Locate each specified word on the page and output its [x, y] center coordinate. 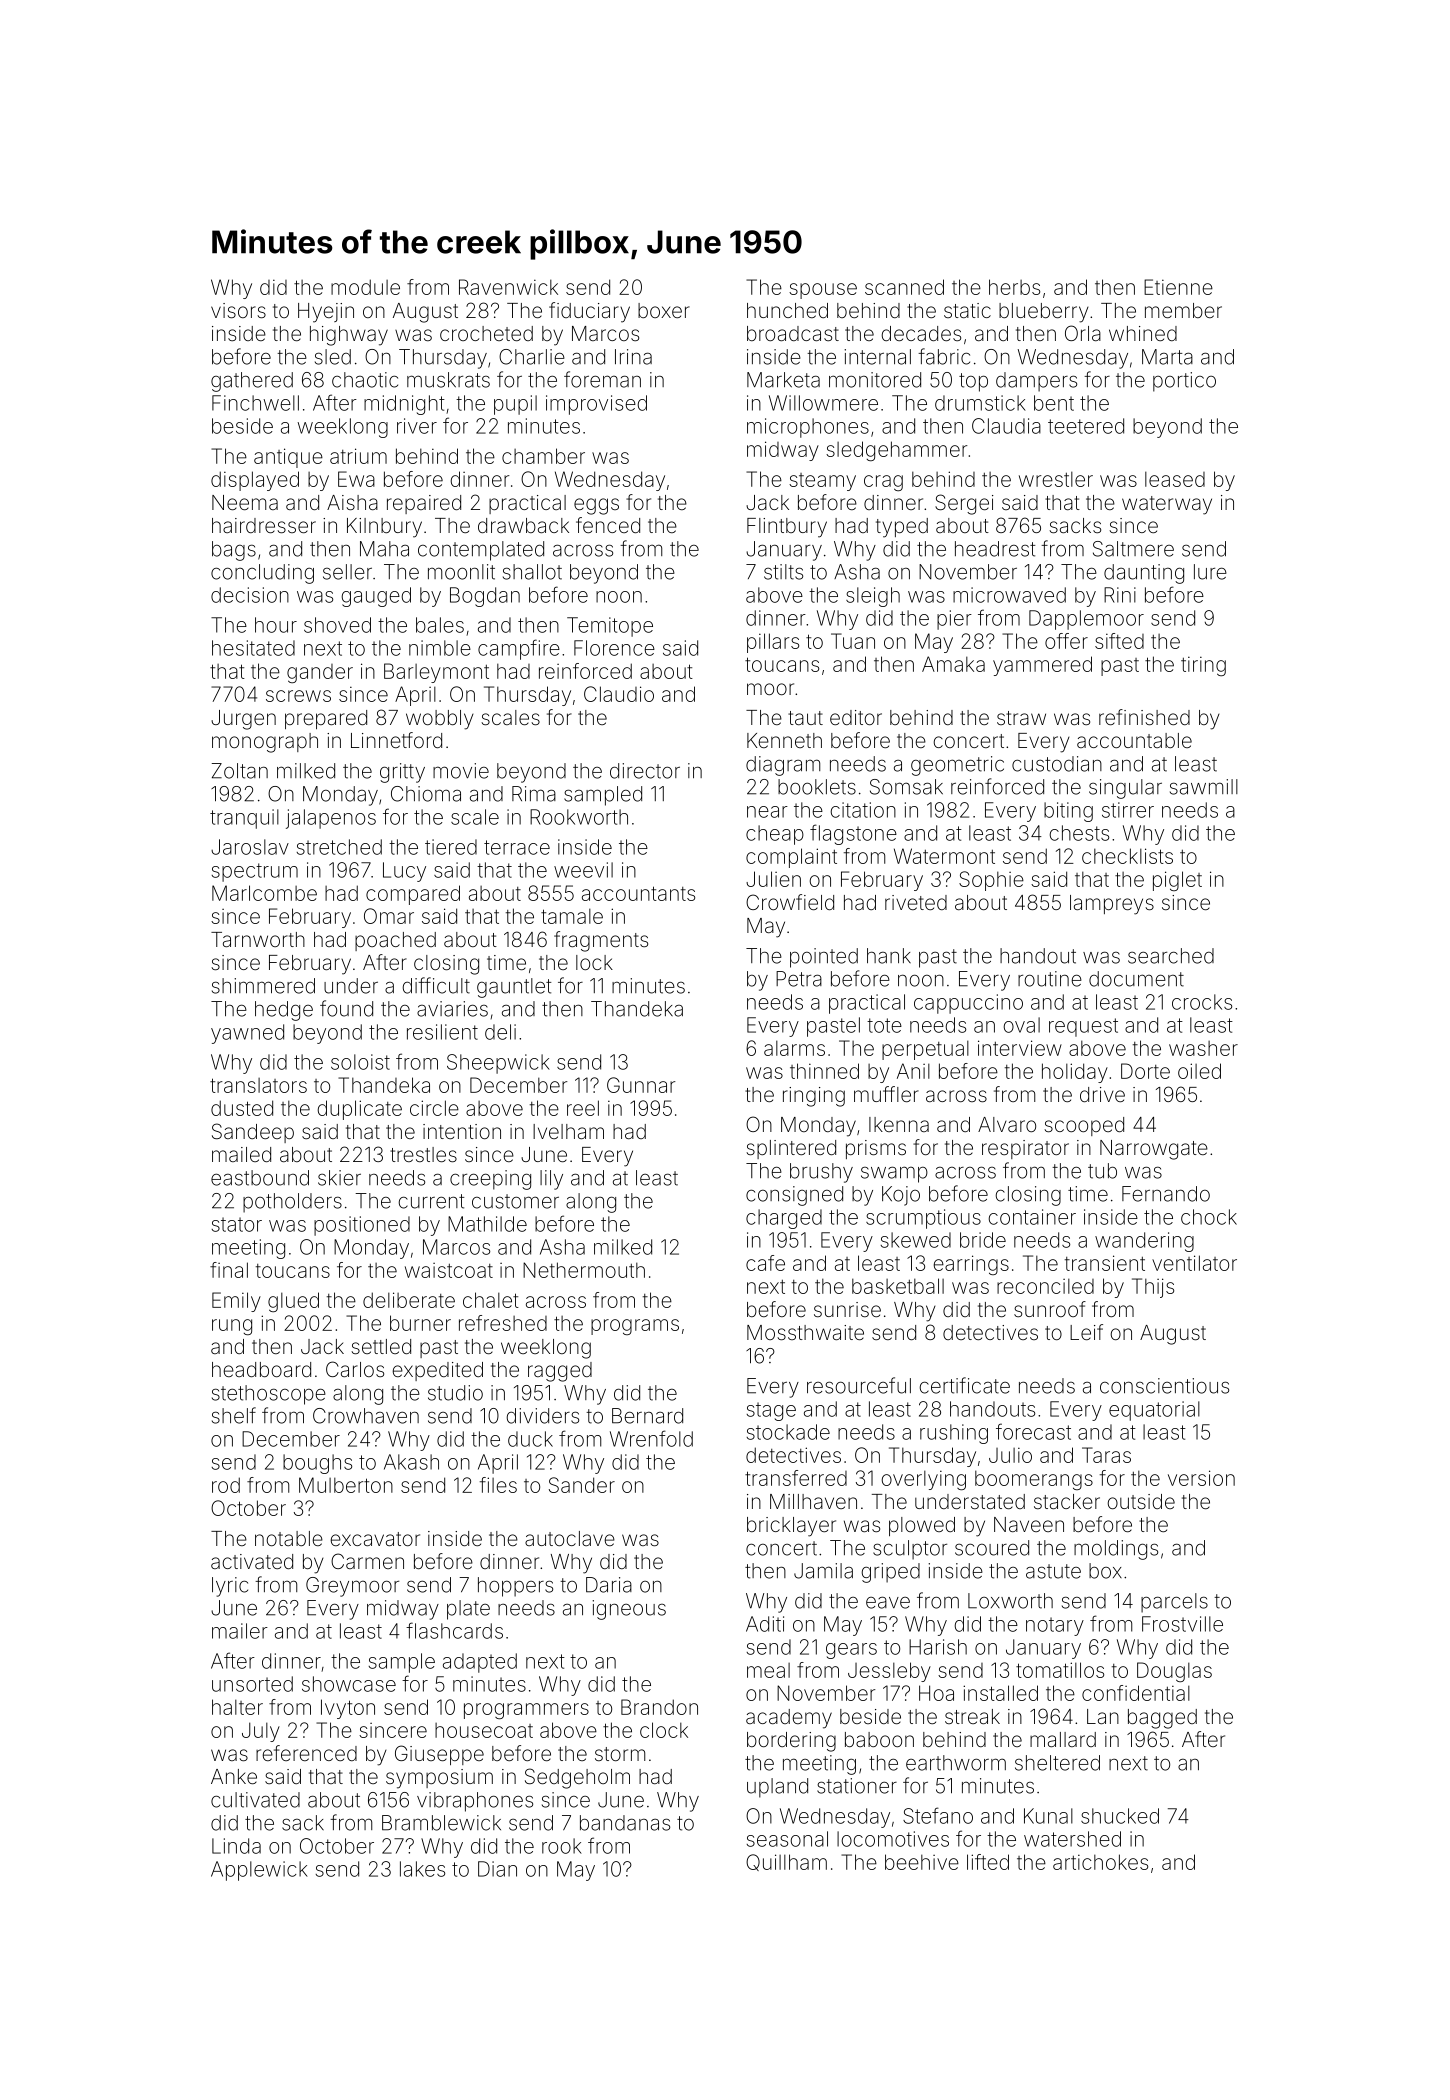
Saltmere [1133, 549]
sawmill [1204, 787]
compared [413, 895]
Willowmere [823, 403]
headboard [261, 1369]
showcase [349, 1684]
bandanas [625, 1823]
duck [530, 1439]
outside [1141, 1501]
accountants [638, 893]
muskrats [448, 380]
